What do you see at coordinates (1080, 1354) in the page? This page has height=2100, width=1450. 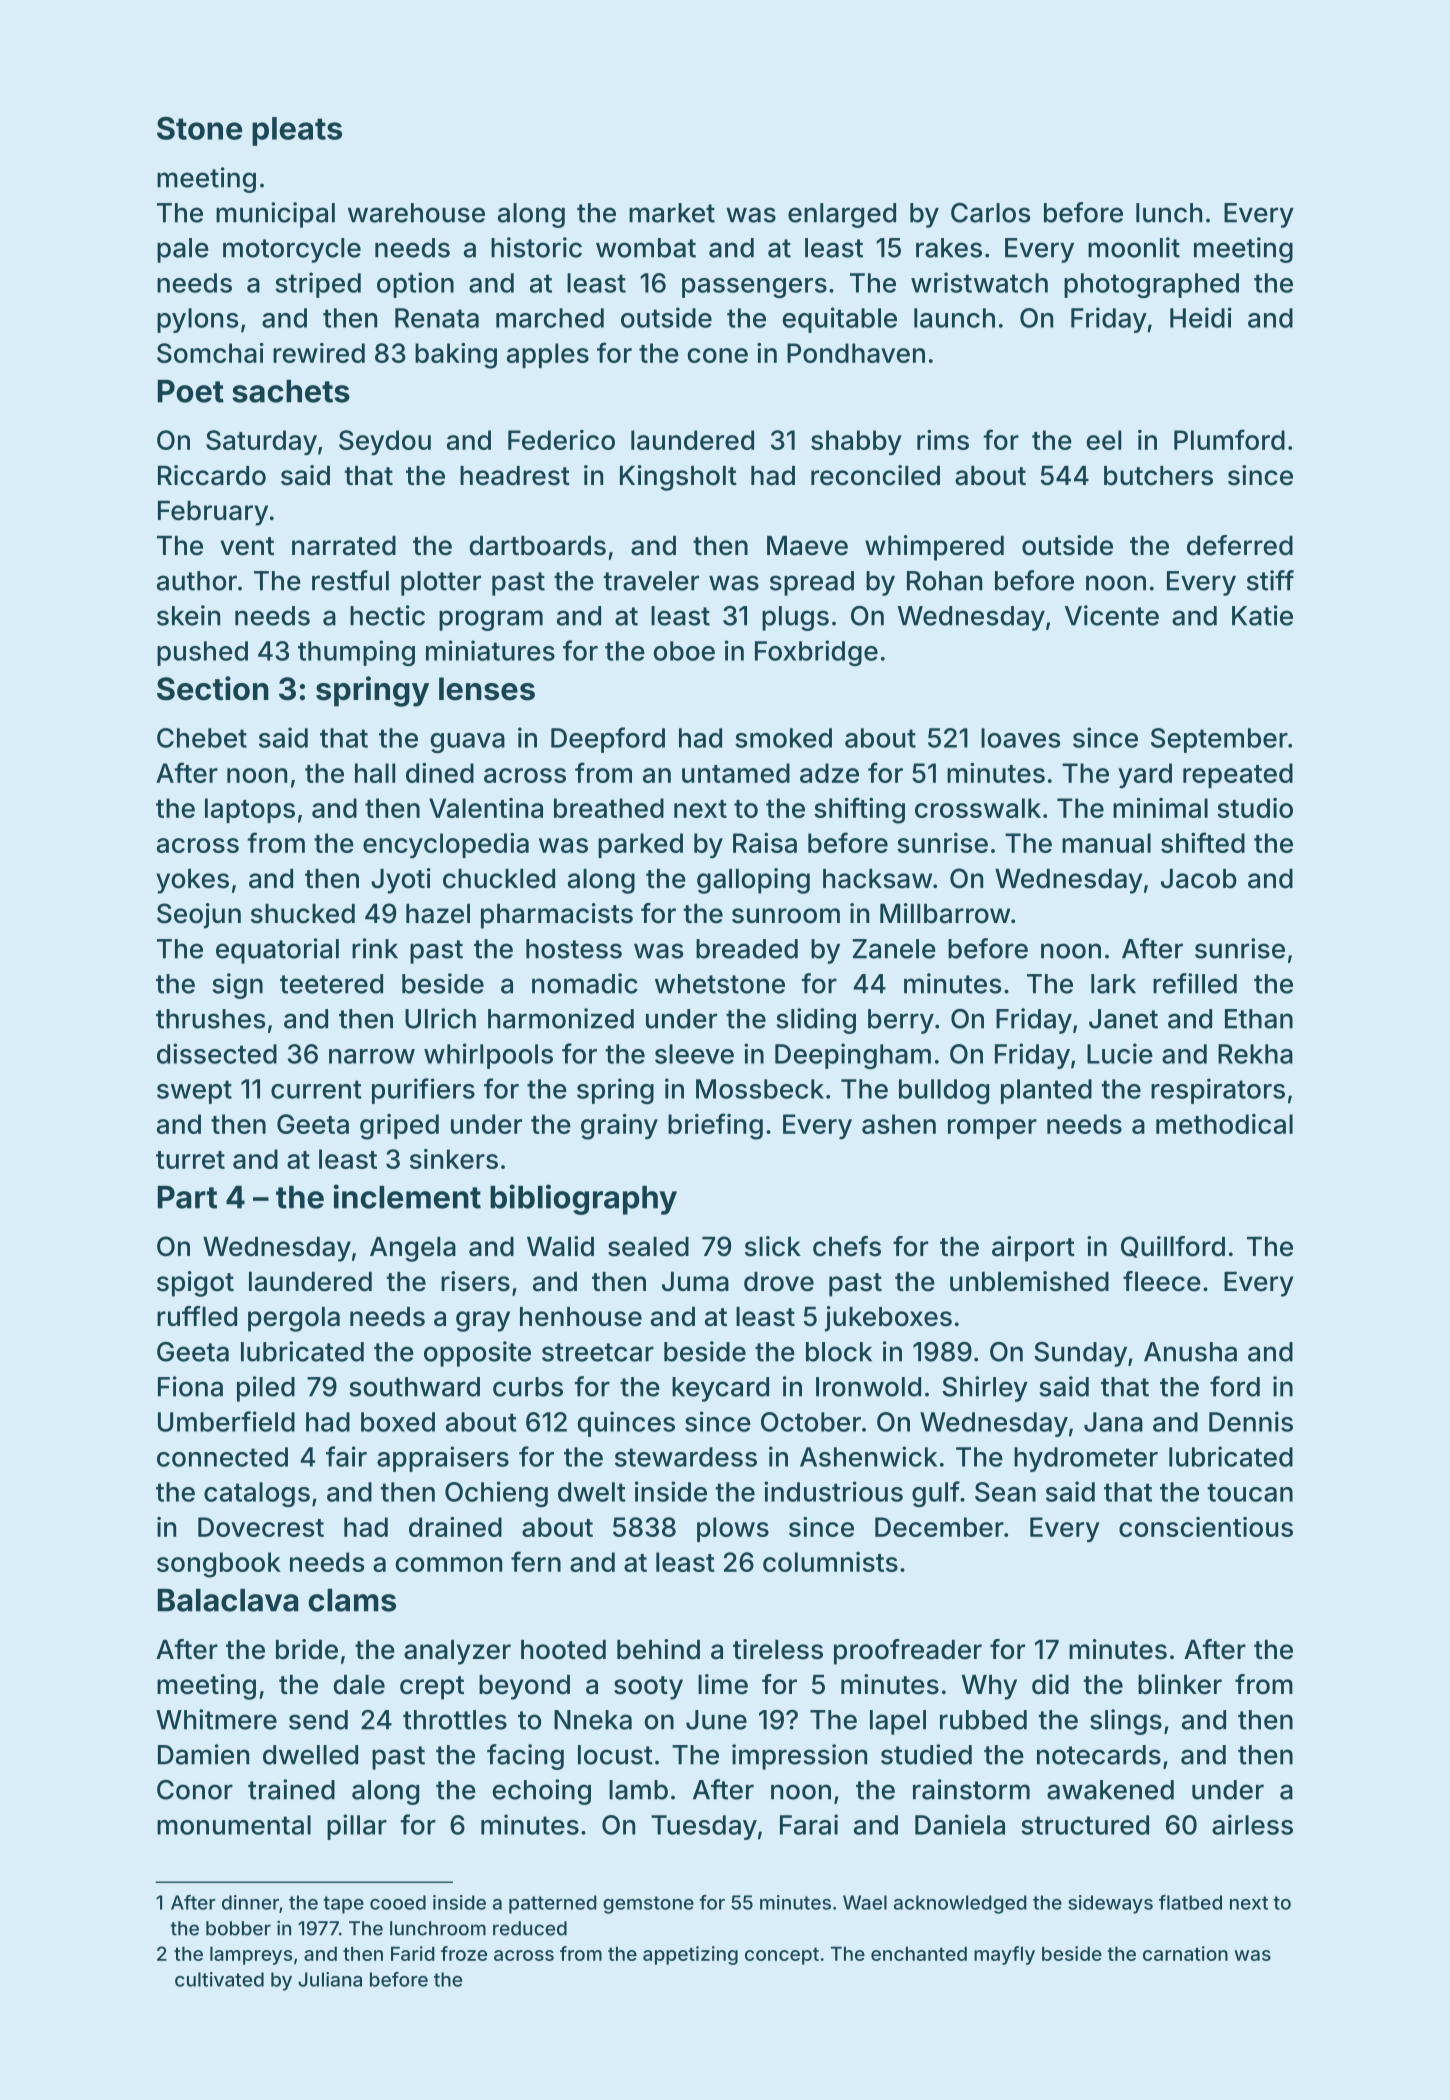 I see `Sunday` at bounding box center [1080, 1354].
